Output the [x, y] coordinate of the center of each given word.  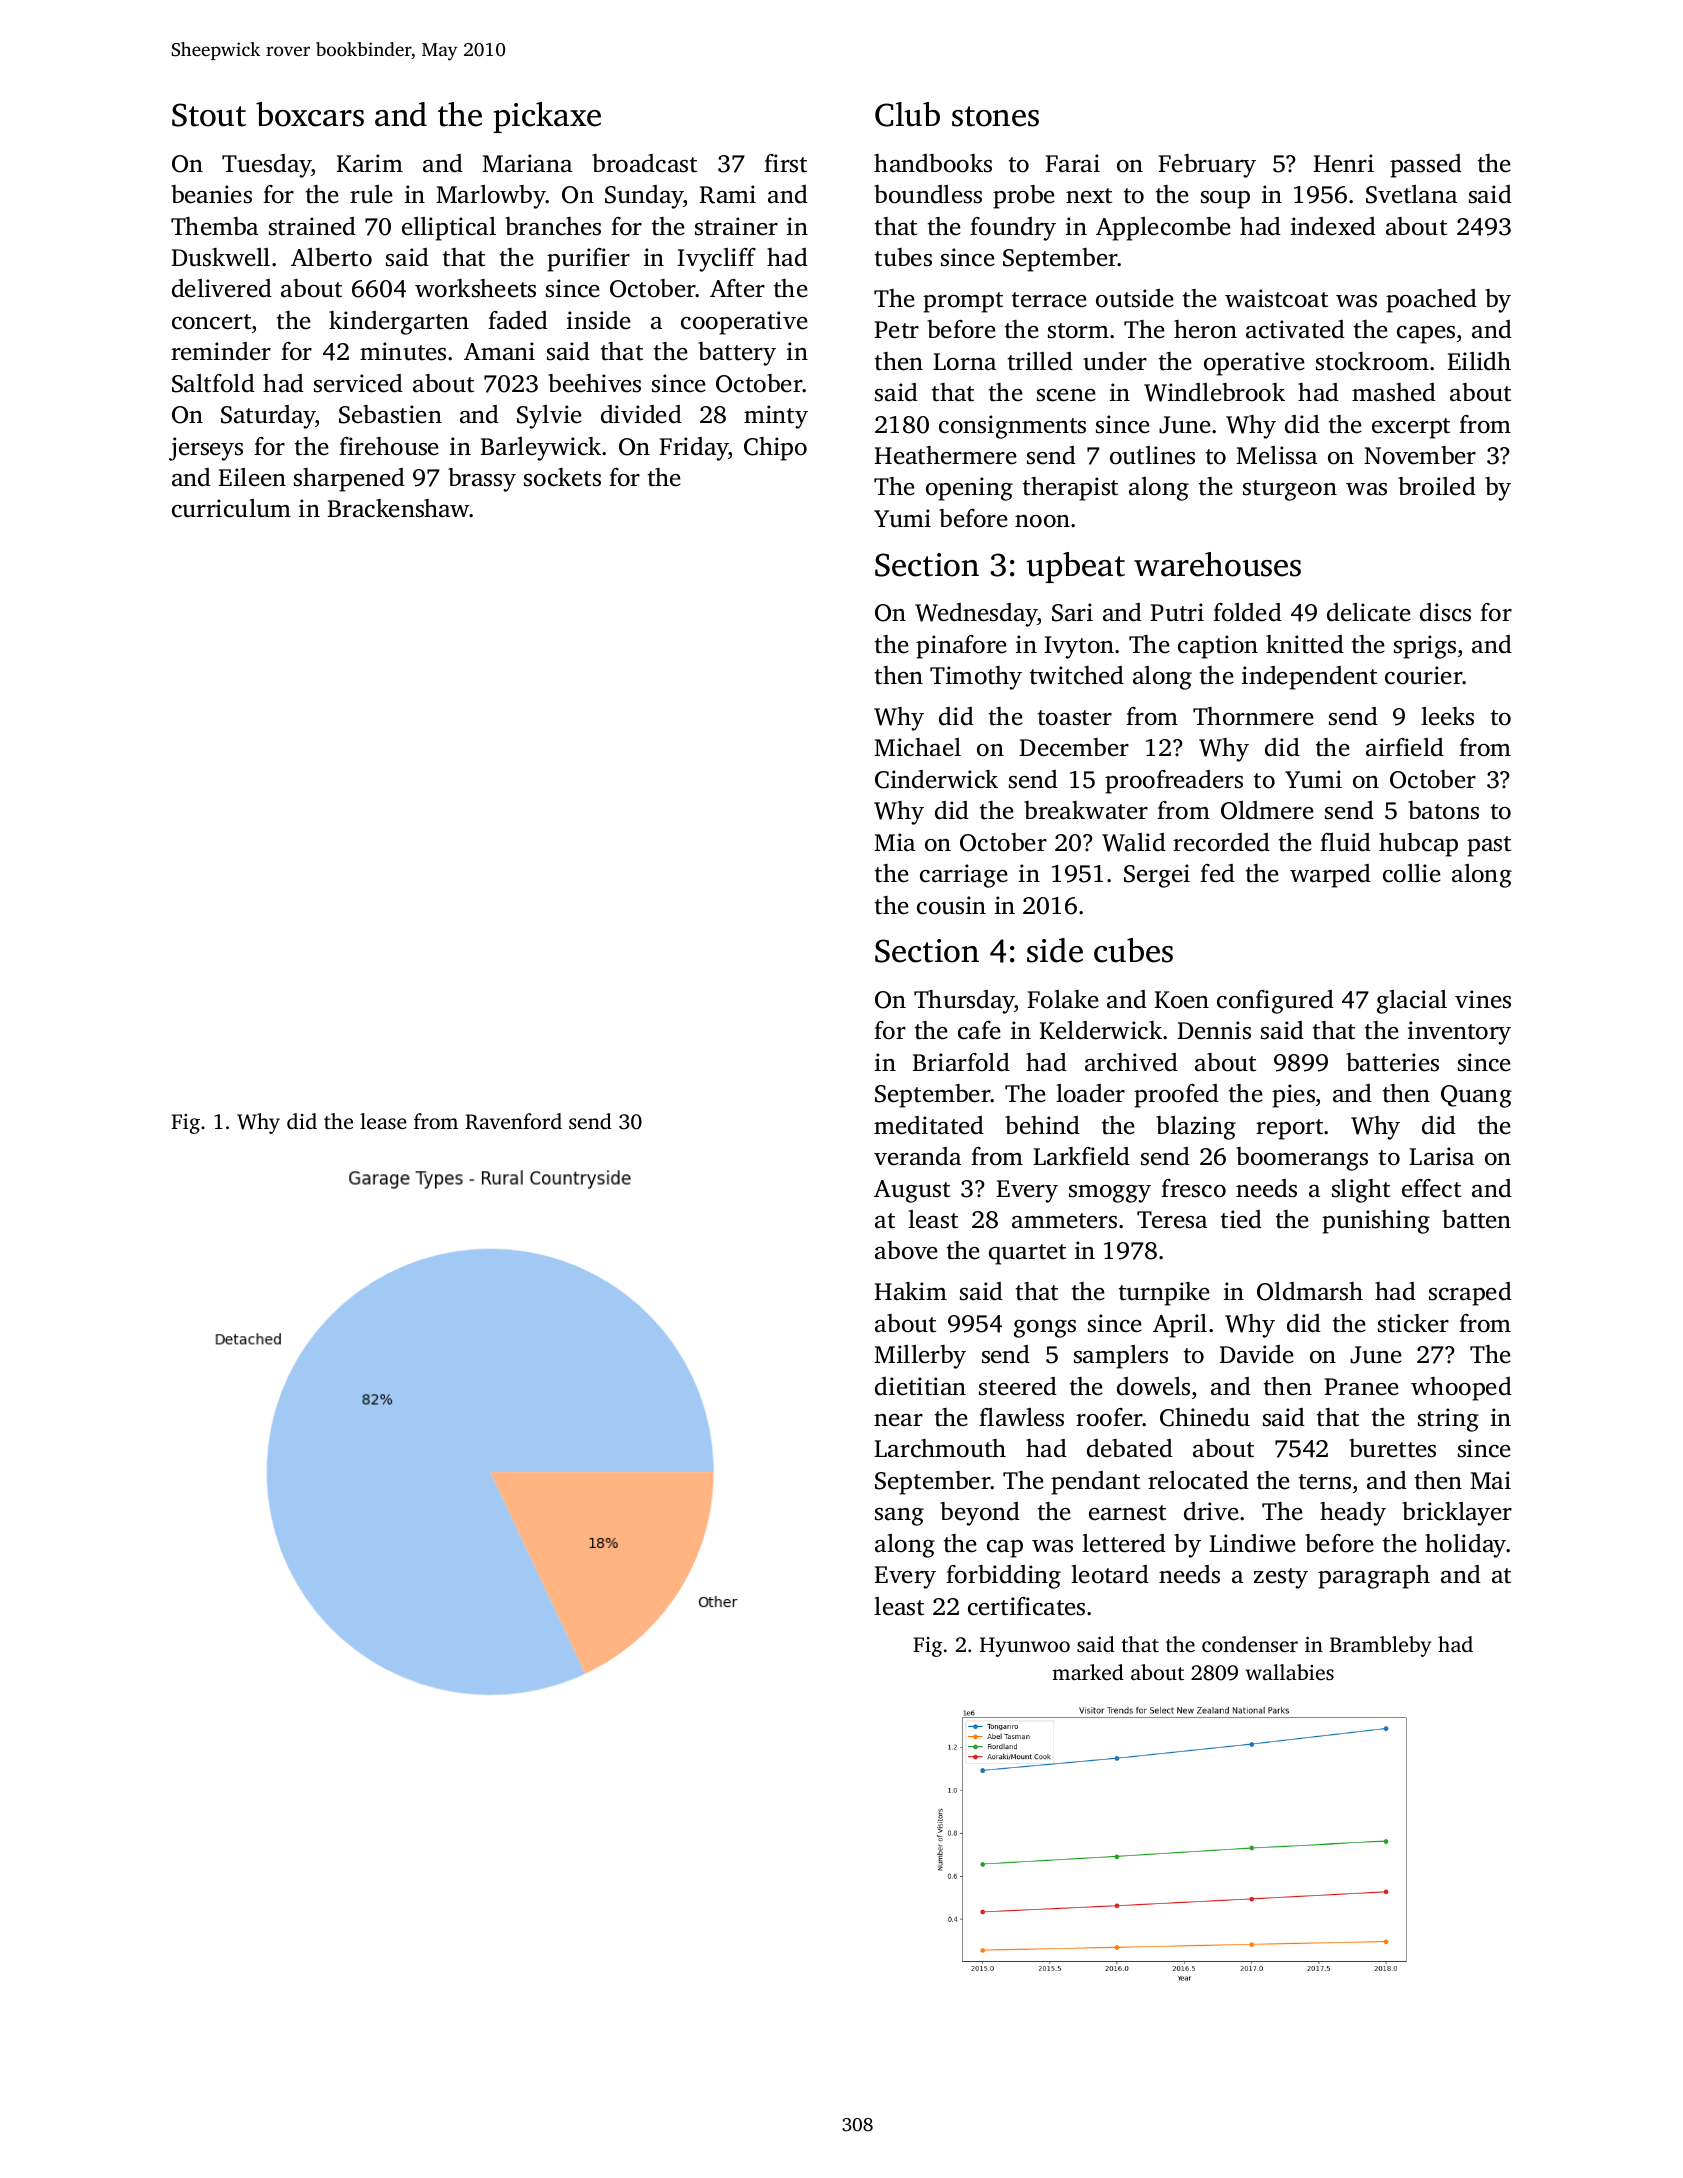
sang [899, 1517]
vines [1483, 999]
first [785, 163]
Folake [1063, 999]
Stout [209, 115]
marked [1088, 1672]
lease [383, 1121]
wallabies [1289, 1672]
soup [1225, 200]
